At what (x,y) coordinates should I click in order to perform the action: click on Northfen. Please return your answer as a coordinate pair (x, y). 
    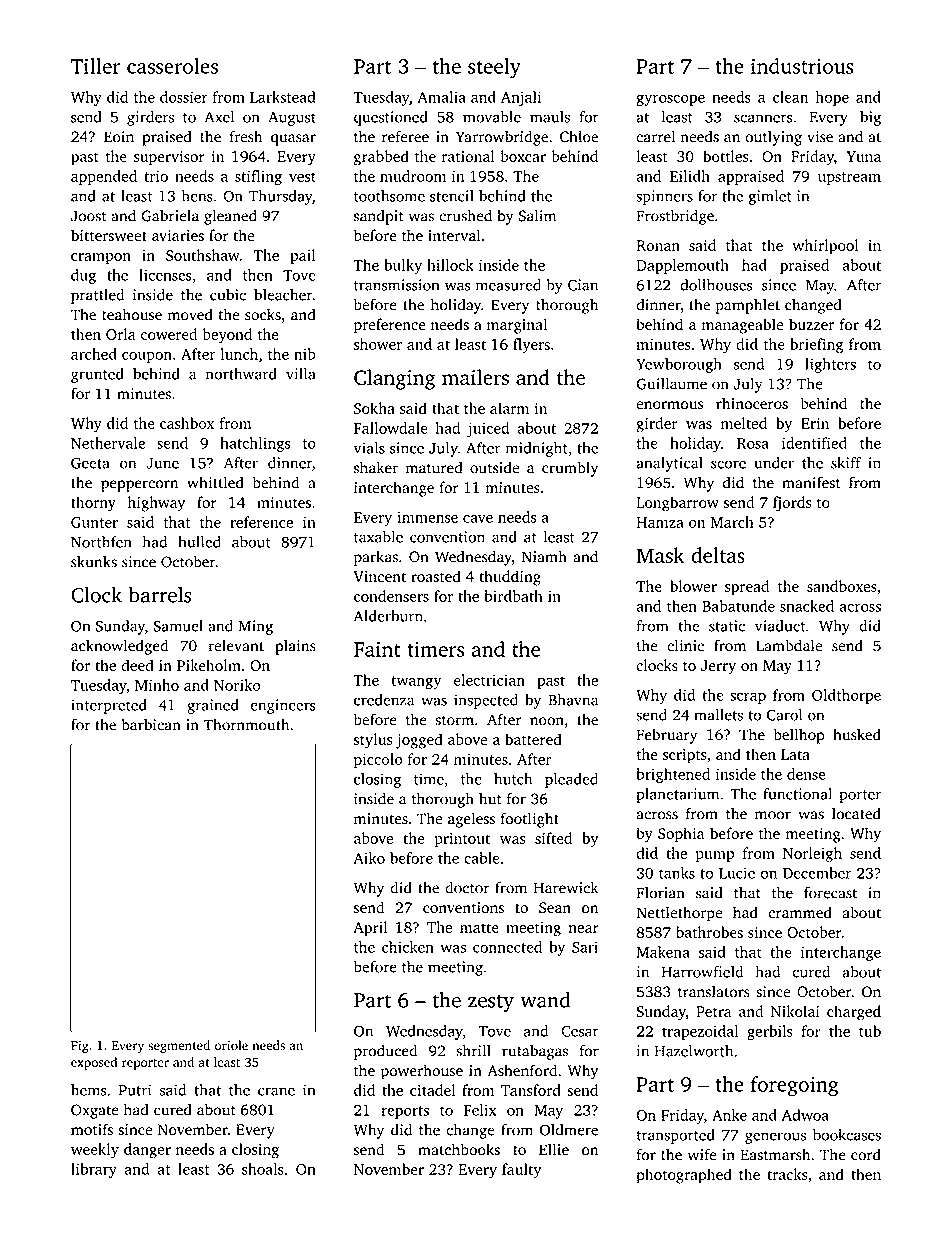
    Looking at the image, I should click on (101, 542).
